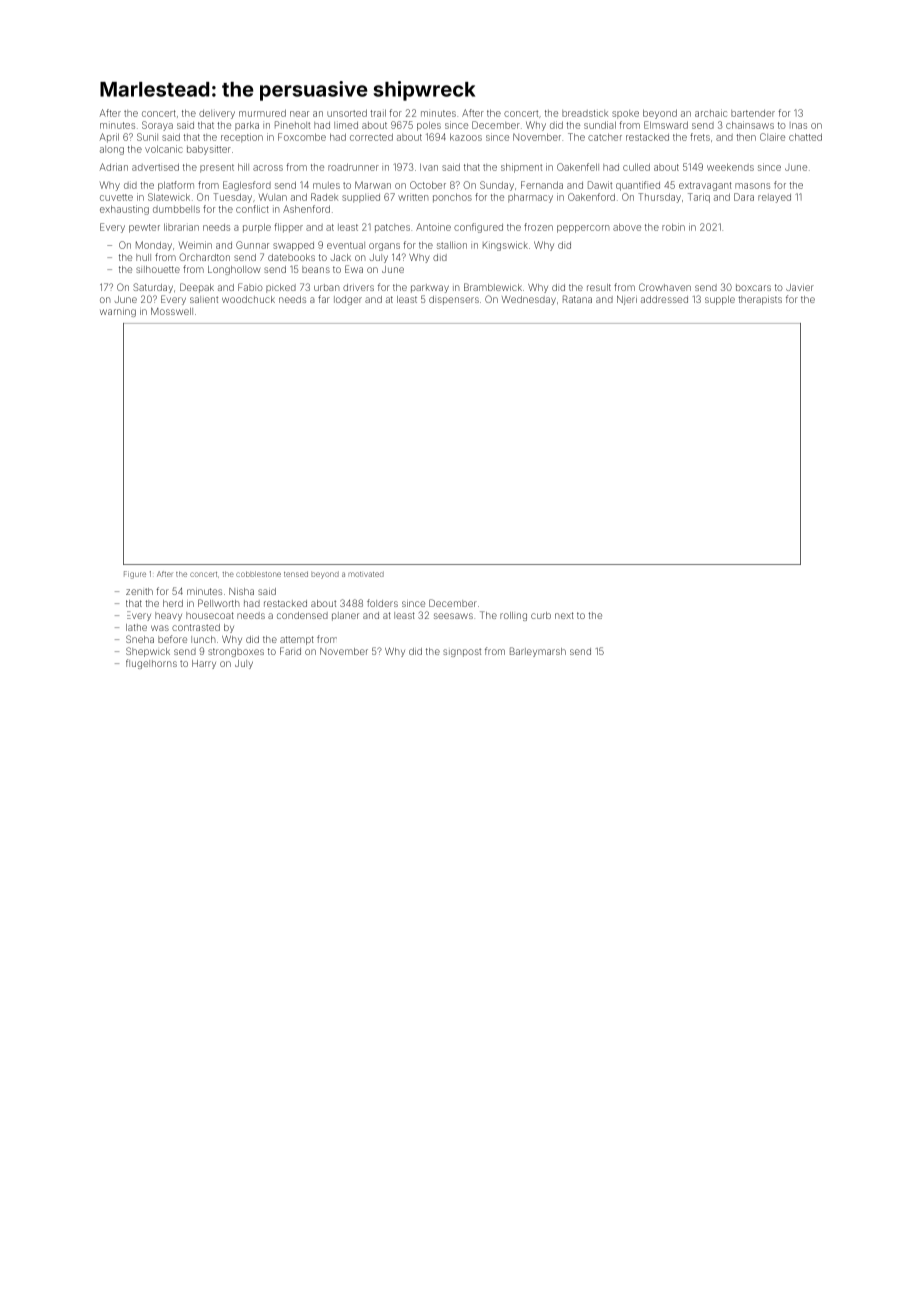  I want to click on addressed, so click(664, 299).
